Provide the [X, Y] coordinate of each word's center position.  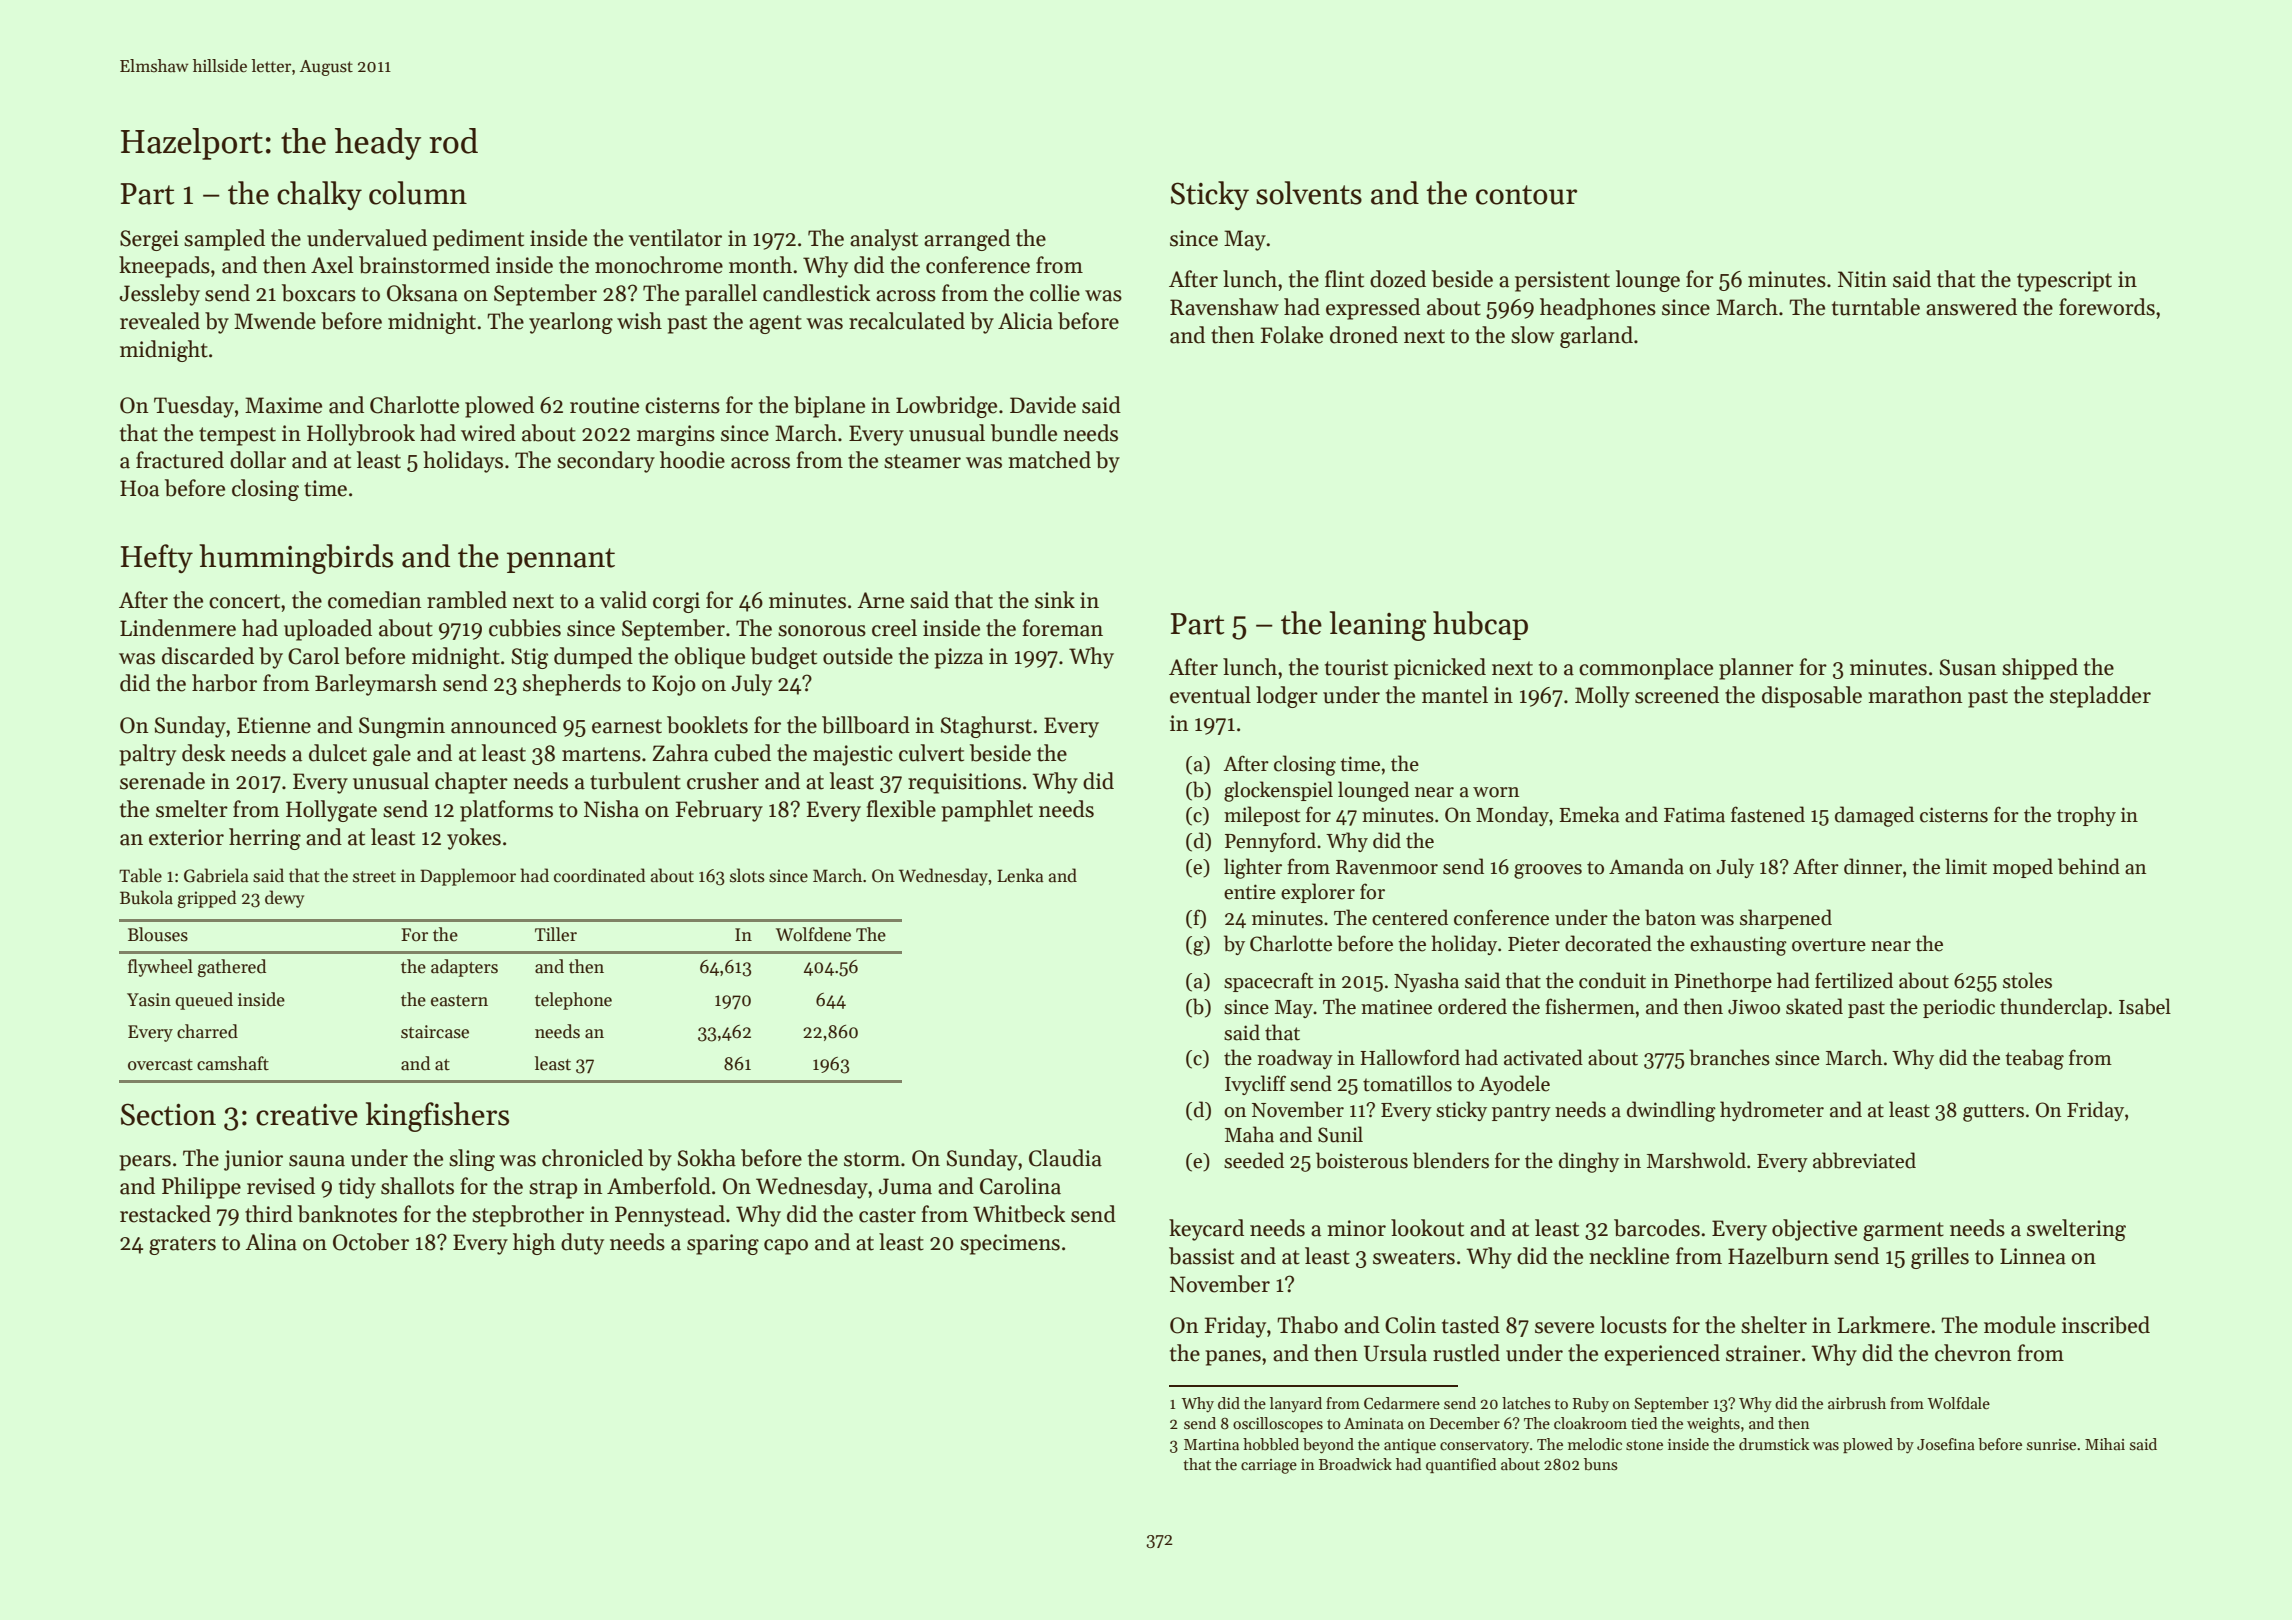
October [371, 1242]
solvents [1309, 193]
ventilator [675, 238]
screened [1677, 695]
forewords [2107, 307]
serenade [162, 781]
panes [1233, 1358]
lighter [1253, 868]
